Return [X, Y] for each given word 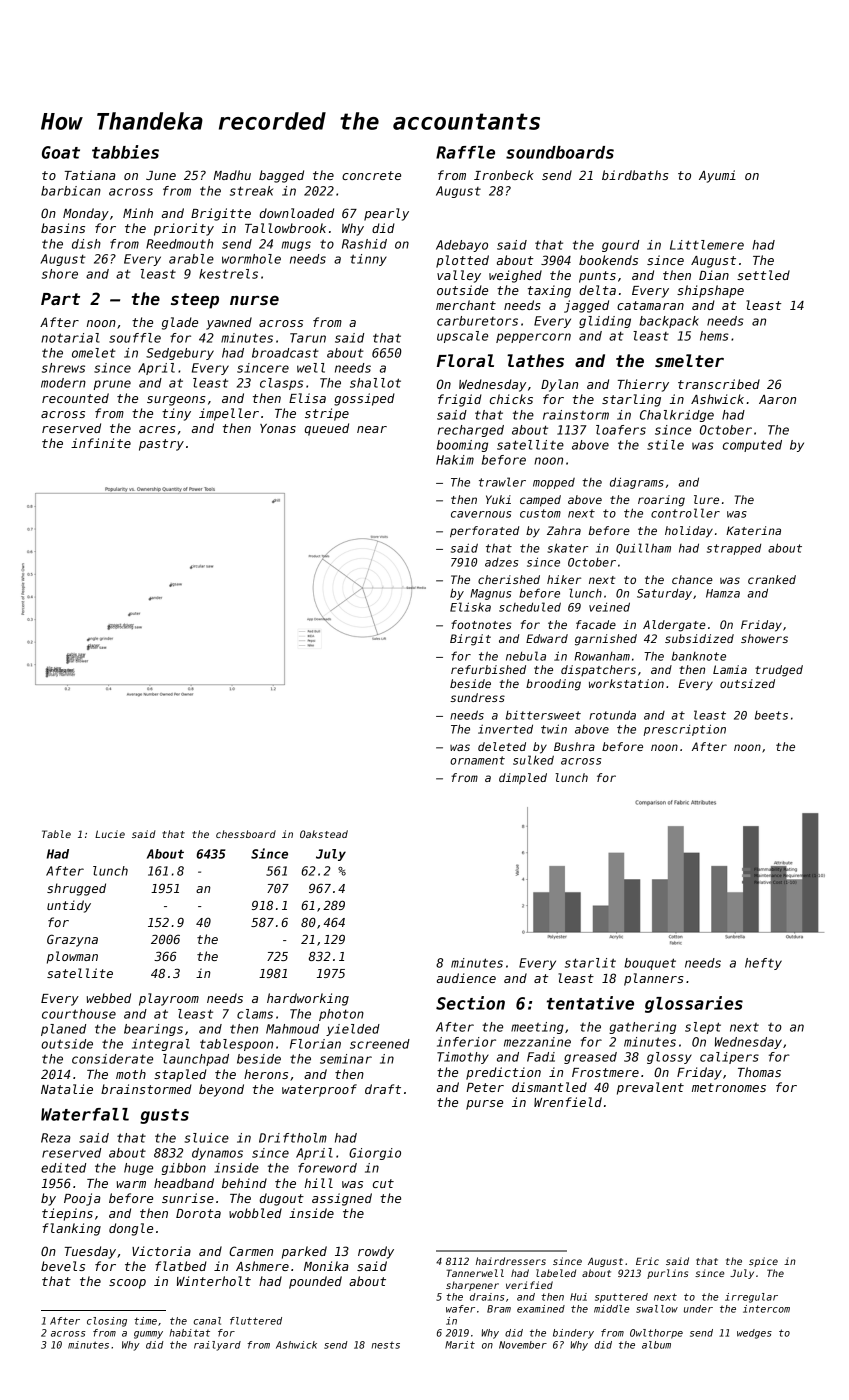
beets [771, 715]
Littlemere [707, 245]
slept [703, 1028]
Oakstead [324, 834]
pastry [161, 445]
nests [386, 1345]
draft [383, 1089]
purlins [667, 1274]
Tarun [308, 338]
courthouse [79, 1014]
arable [191, 259]
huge [138, 1169]
